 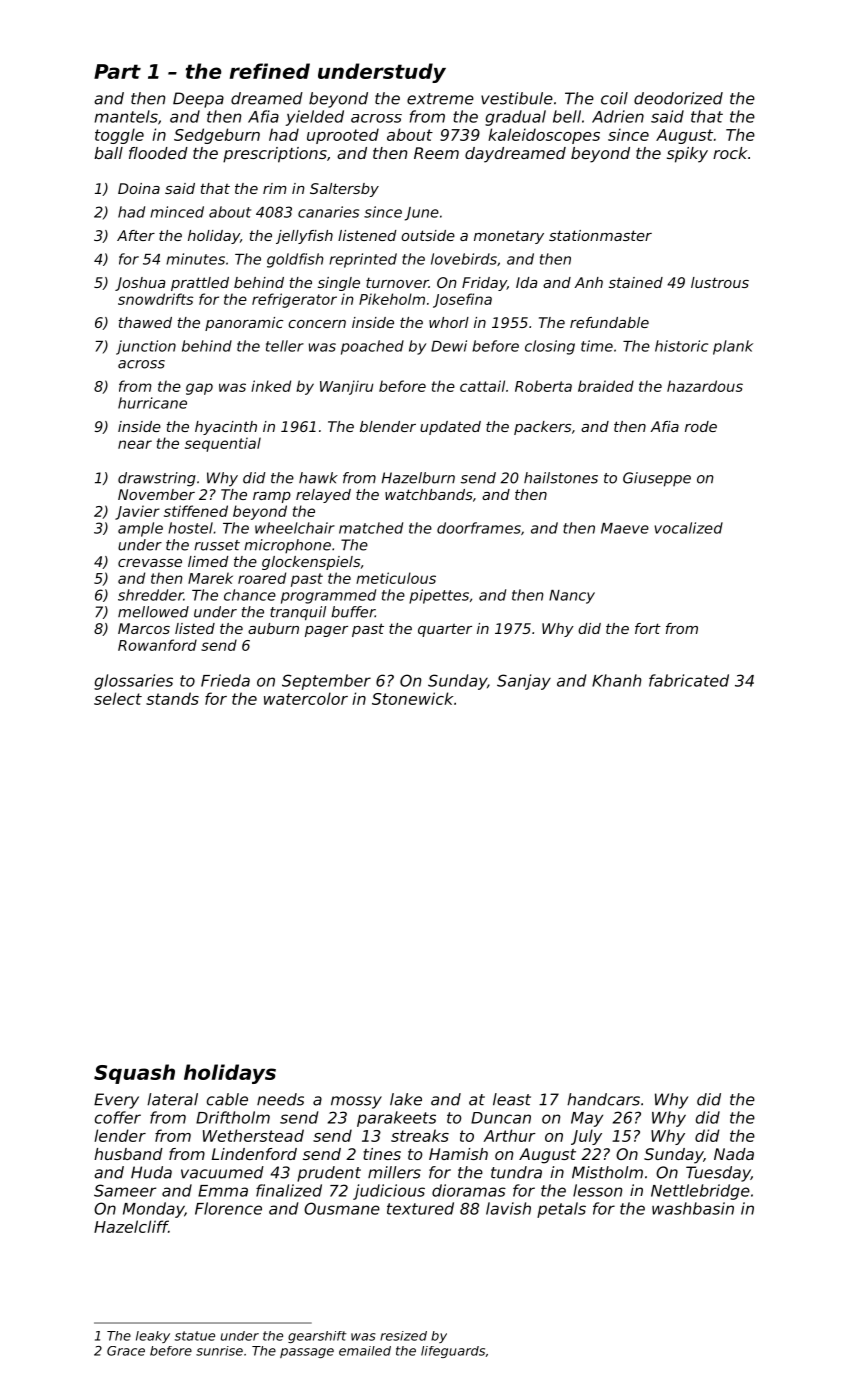 What do you see at coordinates (439, 596) in the document?
I see `pipettes` at bounding box center [439, 596].
